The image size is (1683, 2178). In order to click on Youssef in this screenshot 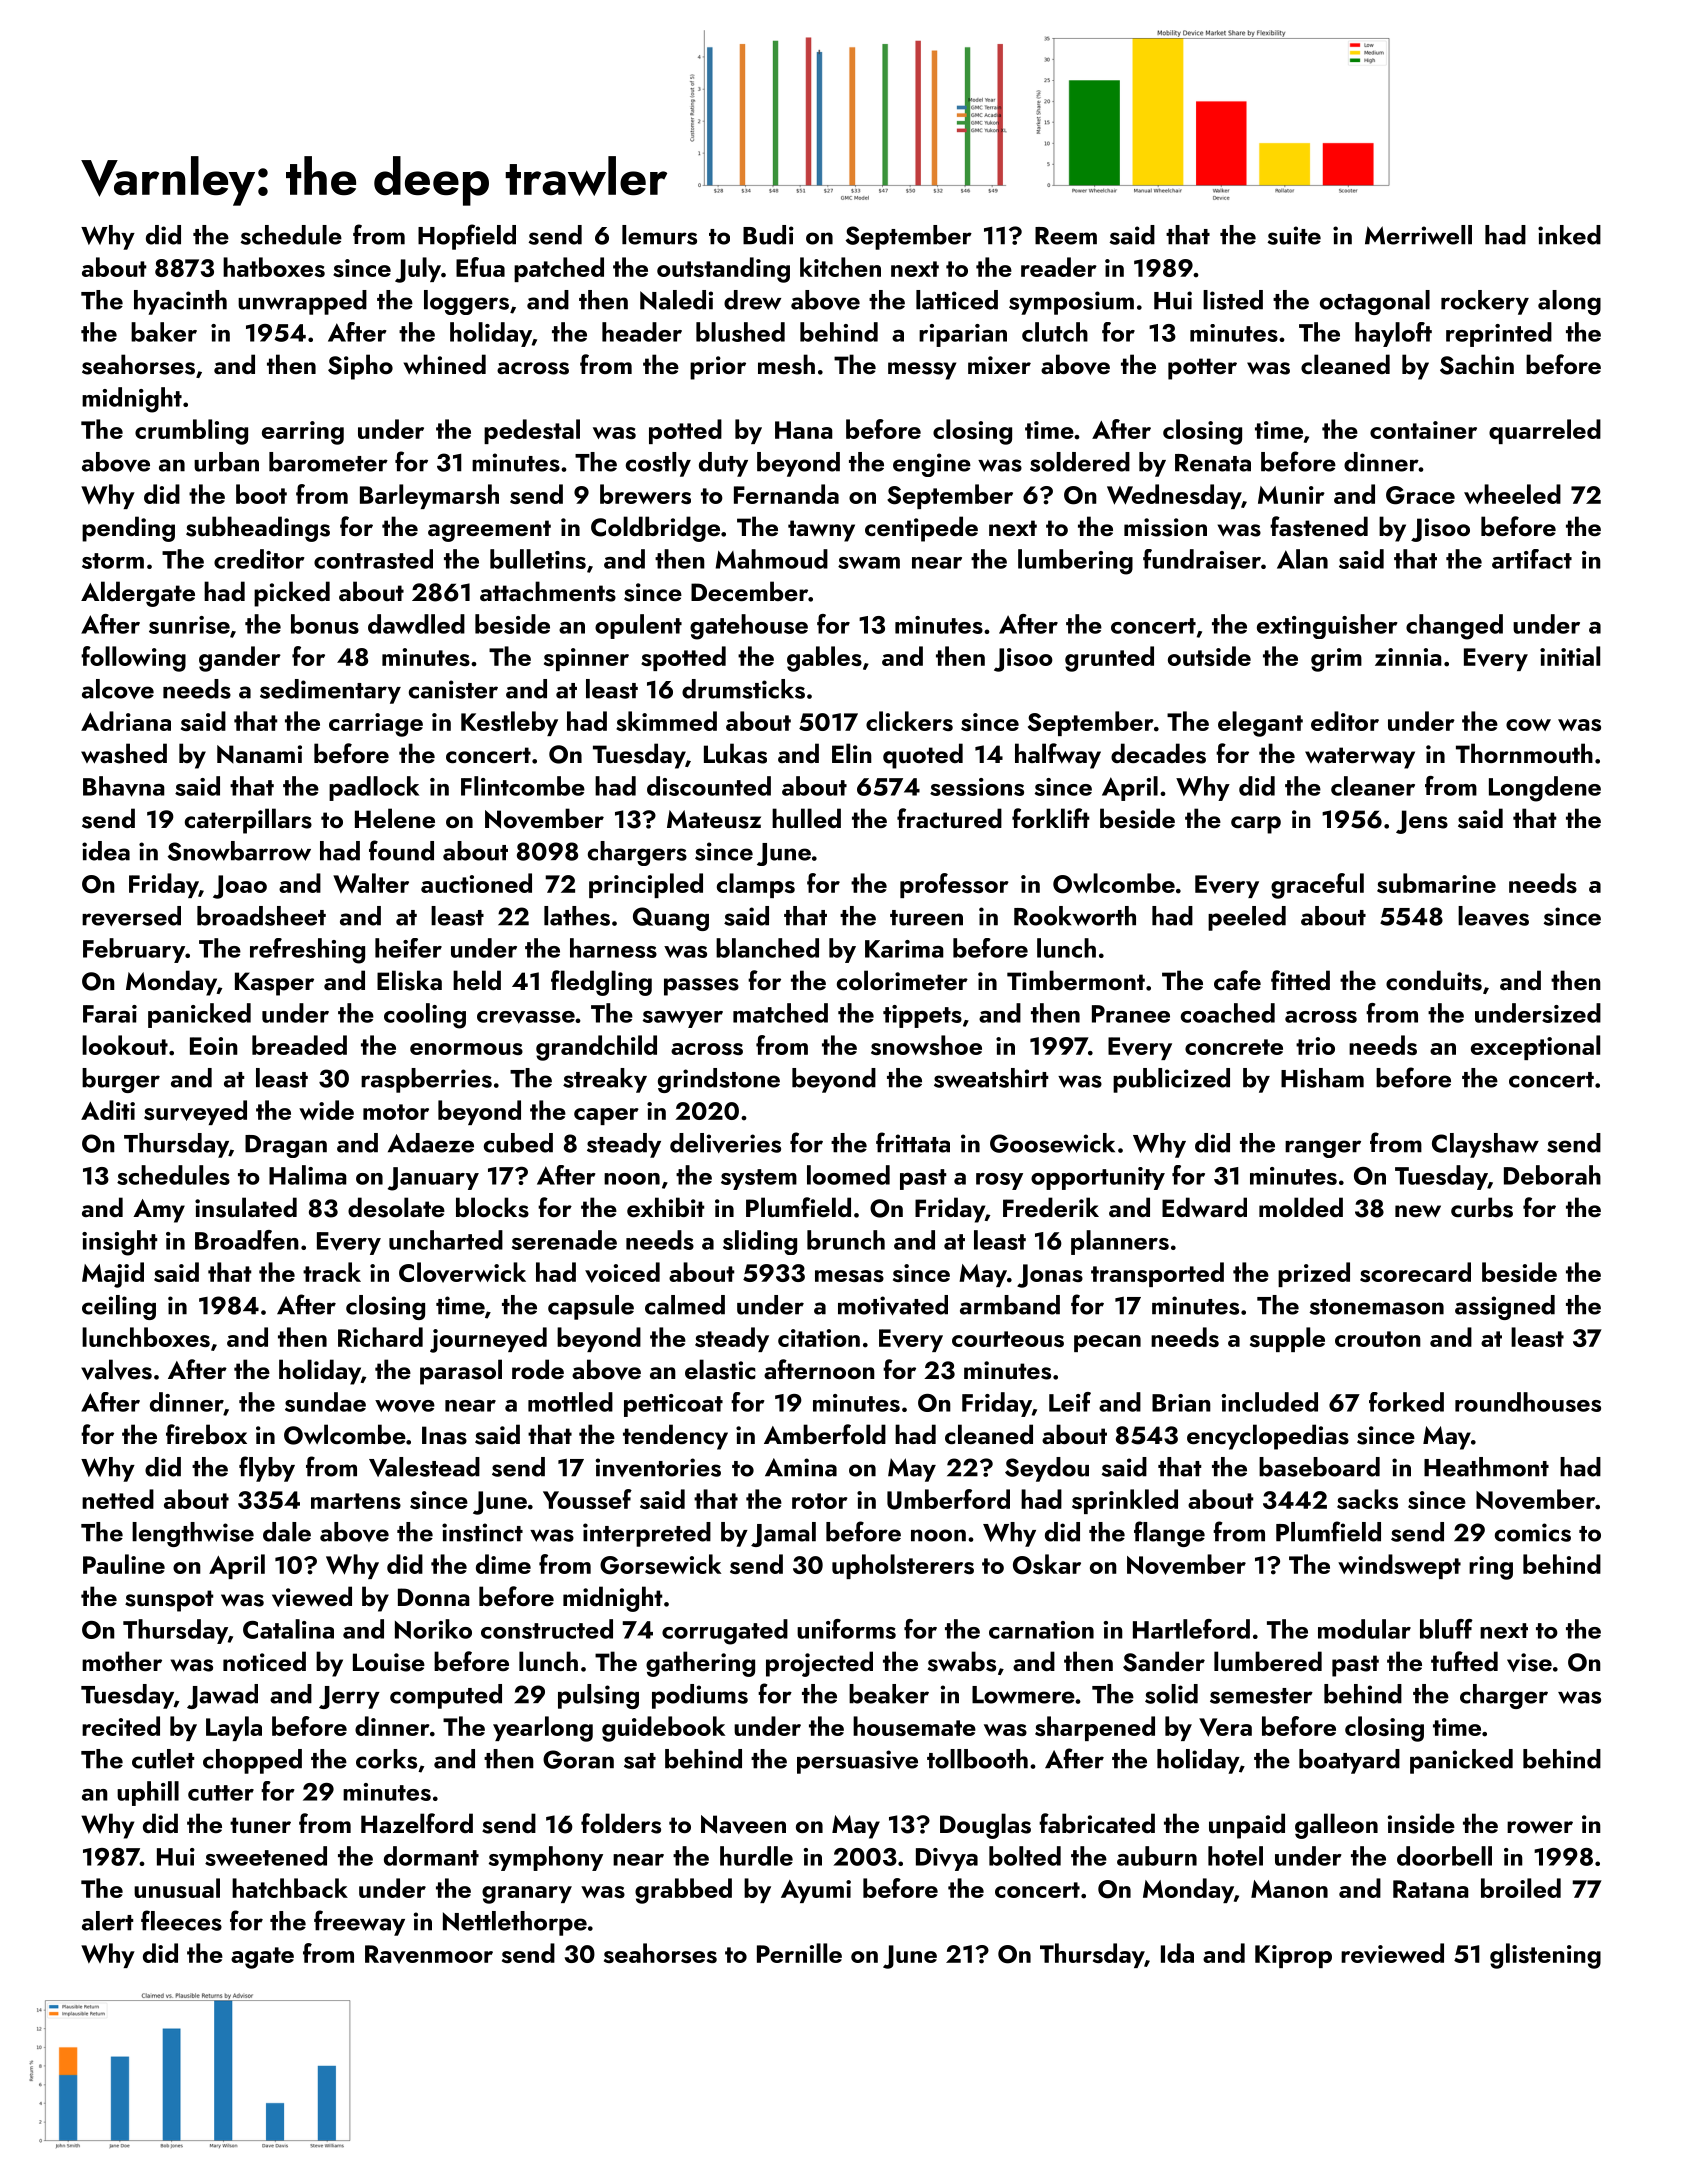, I will do `click(587, 1499)`.
